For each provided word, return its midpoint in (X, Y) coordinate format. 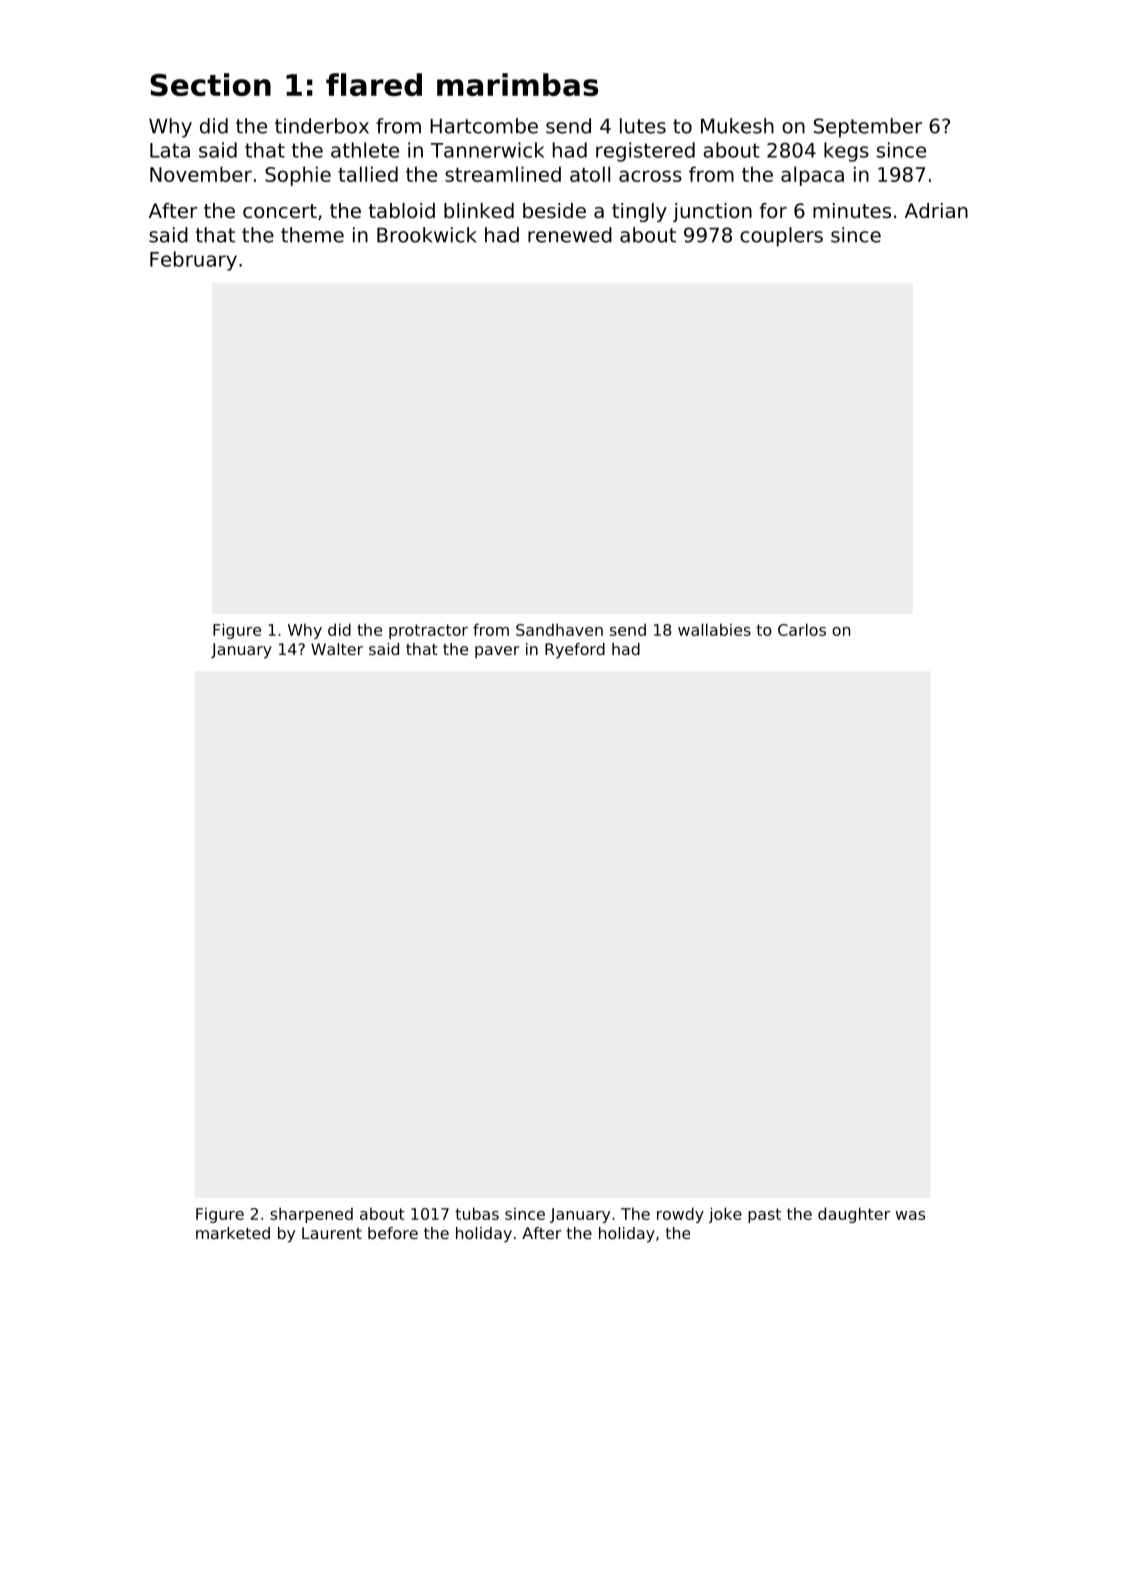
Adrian (936, 211)
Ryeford (575, 651)
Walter (337, 649)
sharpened (311, 1215)
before (393, 1233)
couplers (781, 237)
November (201, 174)
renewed (570, 235)
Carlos (802, 629)
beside (554, 211)
